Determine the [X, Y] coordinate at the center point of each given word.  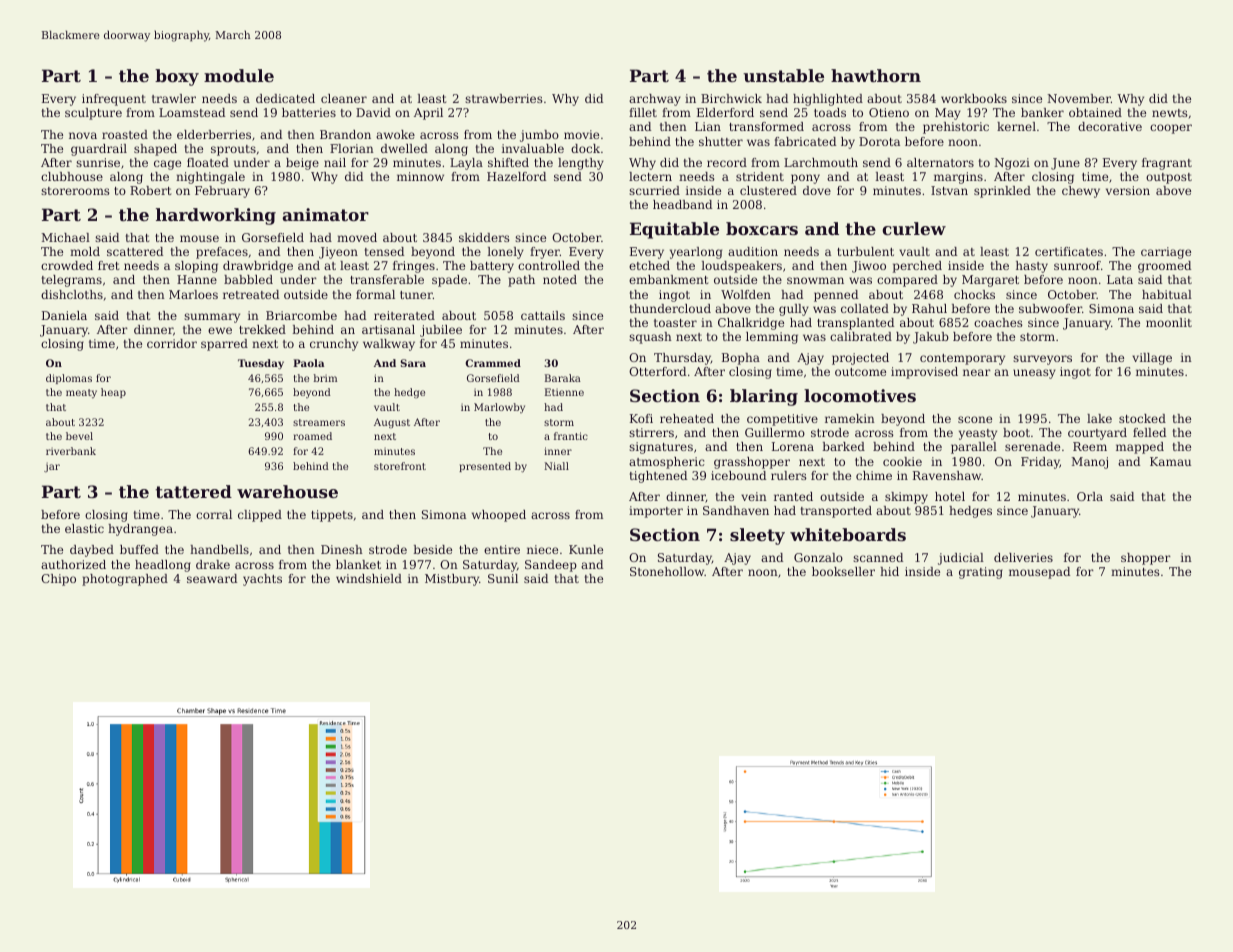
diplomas [69, 379]
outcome [860, 372]
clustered [768, 190]
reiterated [404, 315]
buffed [139, 549]
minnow [420, 176]
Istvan [949, 190]
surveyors [1042, 360]
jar [52, 467]
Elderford [725, 112]
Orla [1090, 496]
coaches [998, 322]
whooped [499, 516]
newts [1170, 113]
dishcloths [72, 294]
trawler [174, 98]
